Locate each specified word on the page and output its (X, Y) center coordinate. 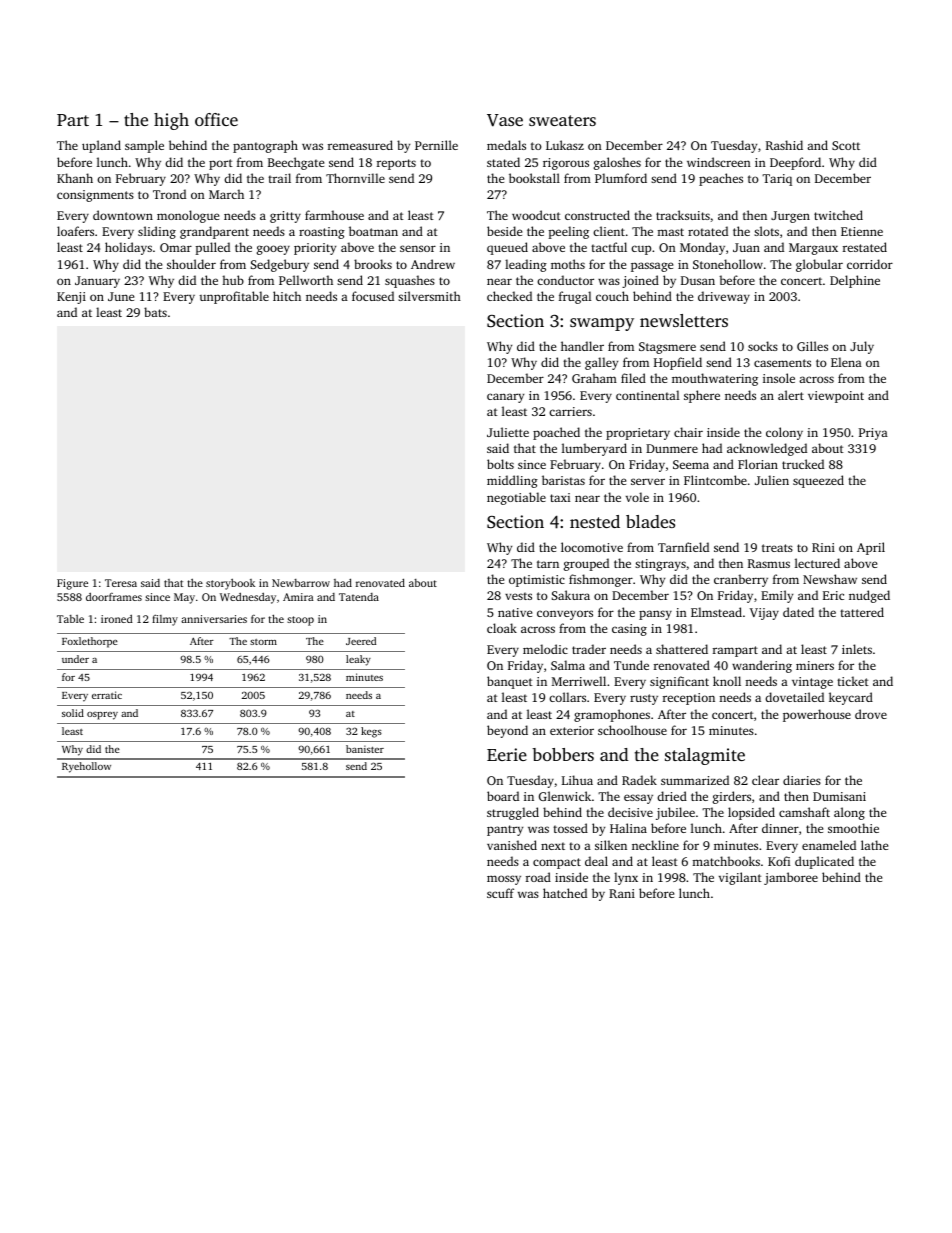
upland (101, 146)
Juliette (508, 432)
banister (365, 749)
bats (155, 312)
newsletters (684, 320)
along (849, 813)
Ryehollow (86, 767)
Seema (691, 464)
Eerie (507, 754)
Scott (846, 145)
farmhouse (334, 215)
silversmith (429, 296)
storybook (230, 584)
